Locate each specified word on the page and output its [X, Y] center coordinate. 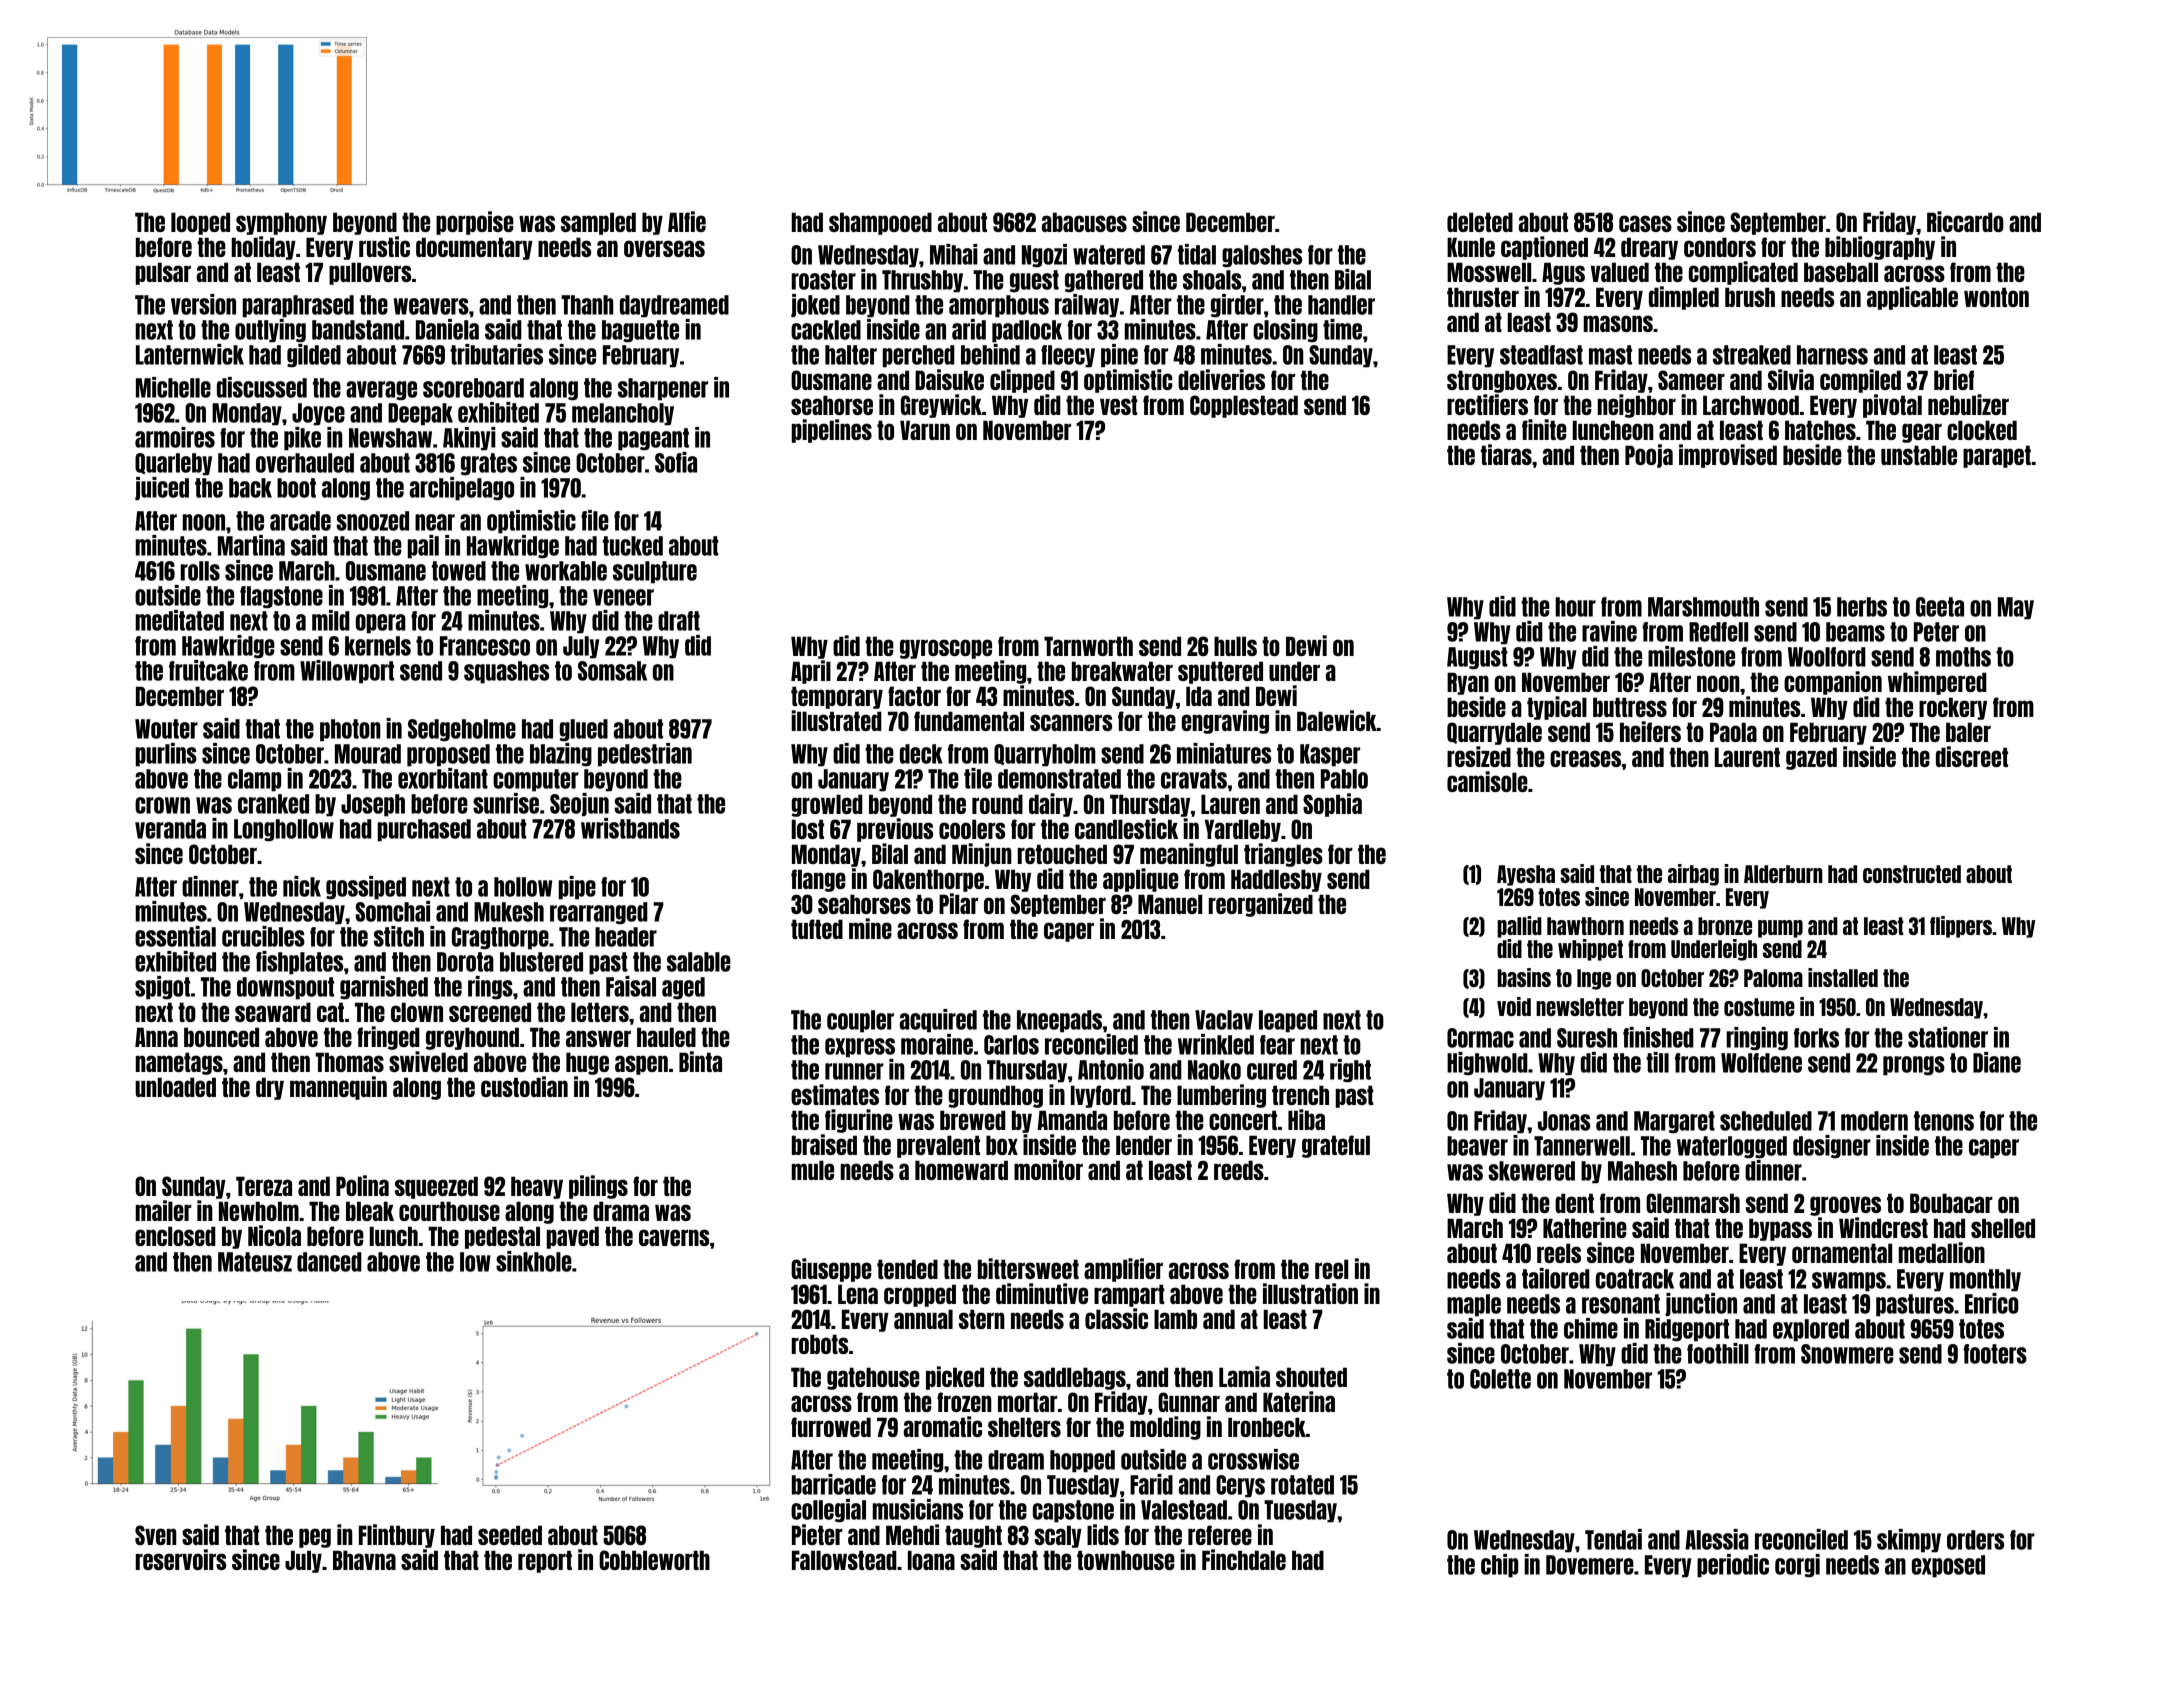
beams [1855, 632]
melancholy [623, 414]
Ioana [931, 1560]
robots [820, 1344]
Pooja [1649, 456]
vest [1119, 405]
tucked [633, 546]
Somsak [612, 671]
